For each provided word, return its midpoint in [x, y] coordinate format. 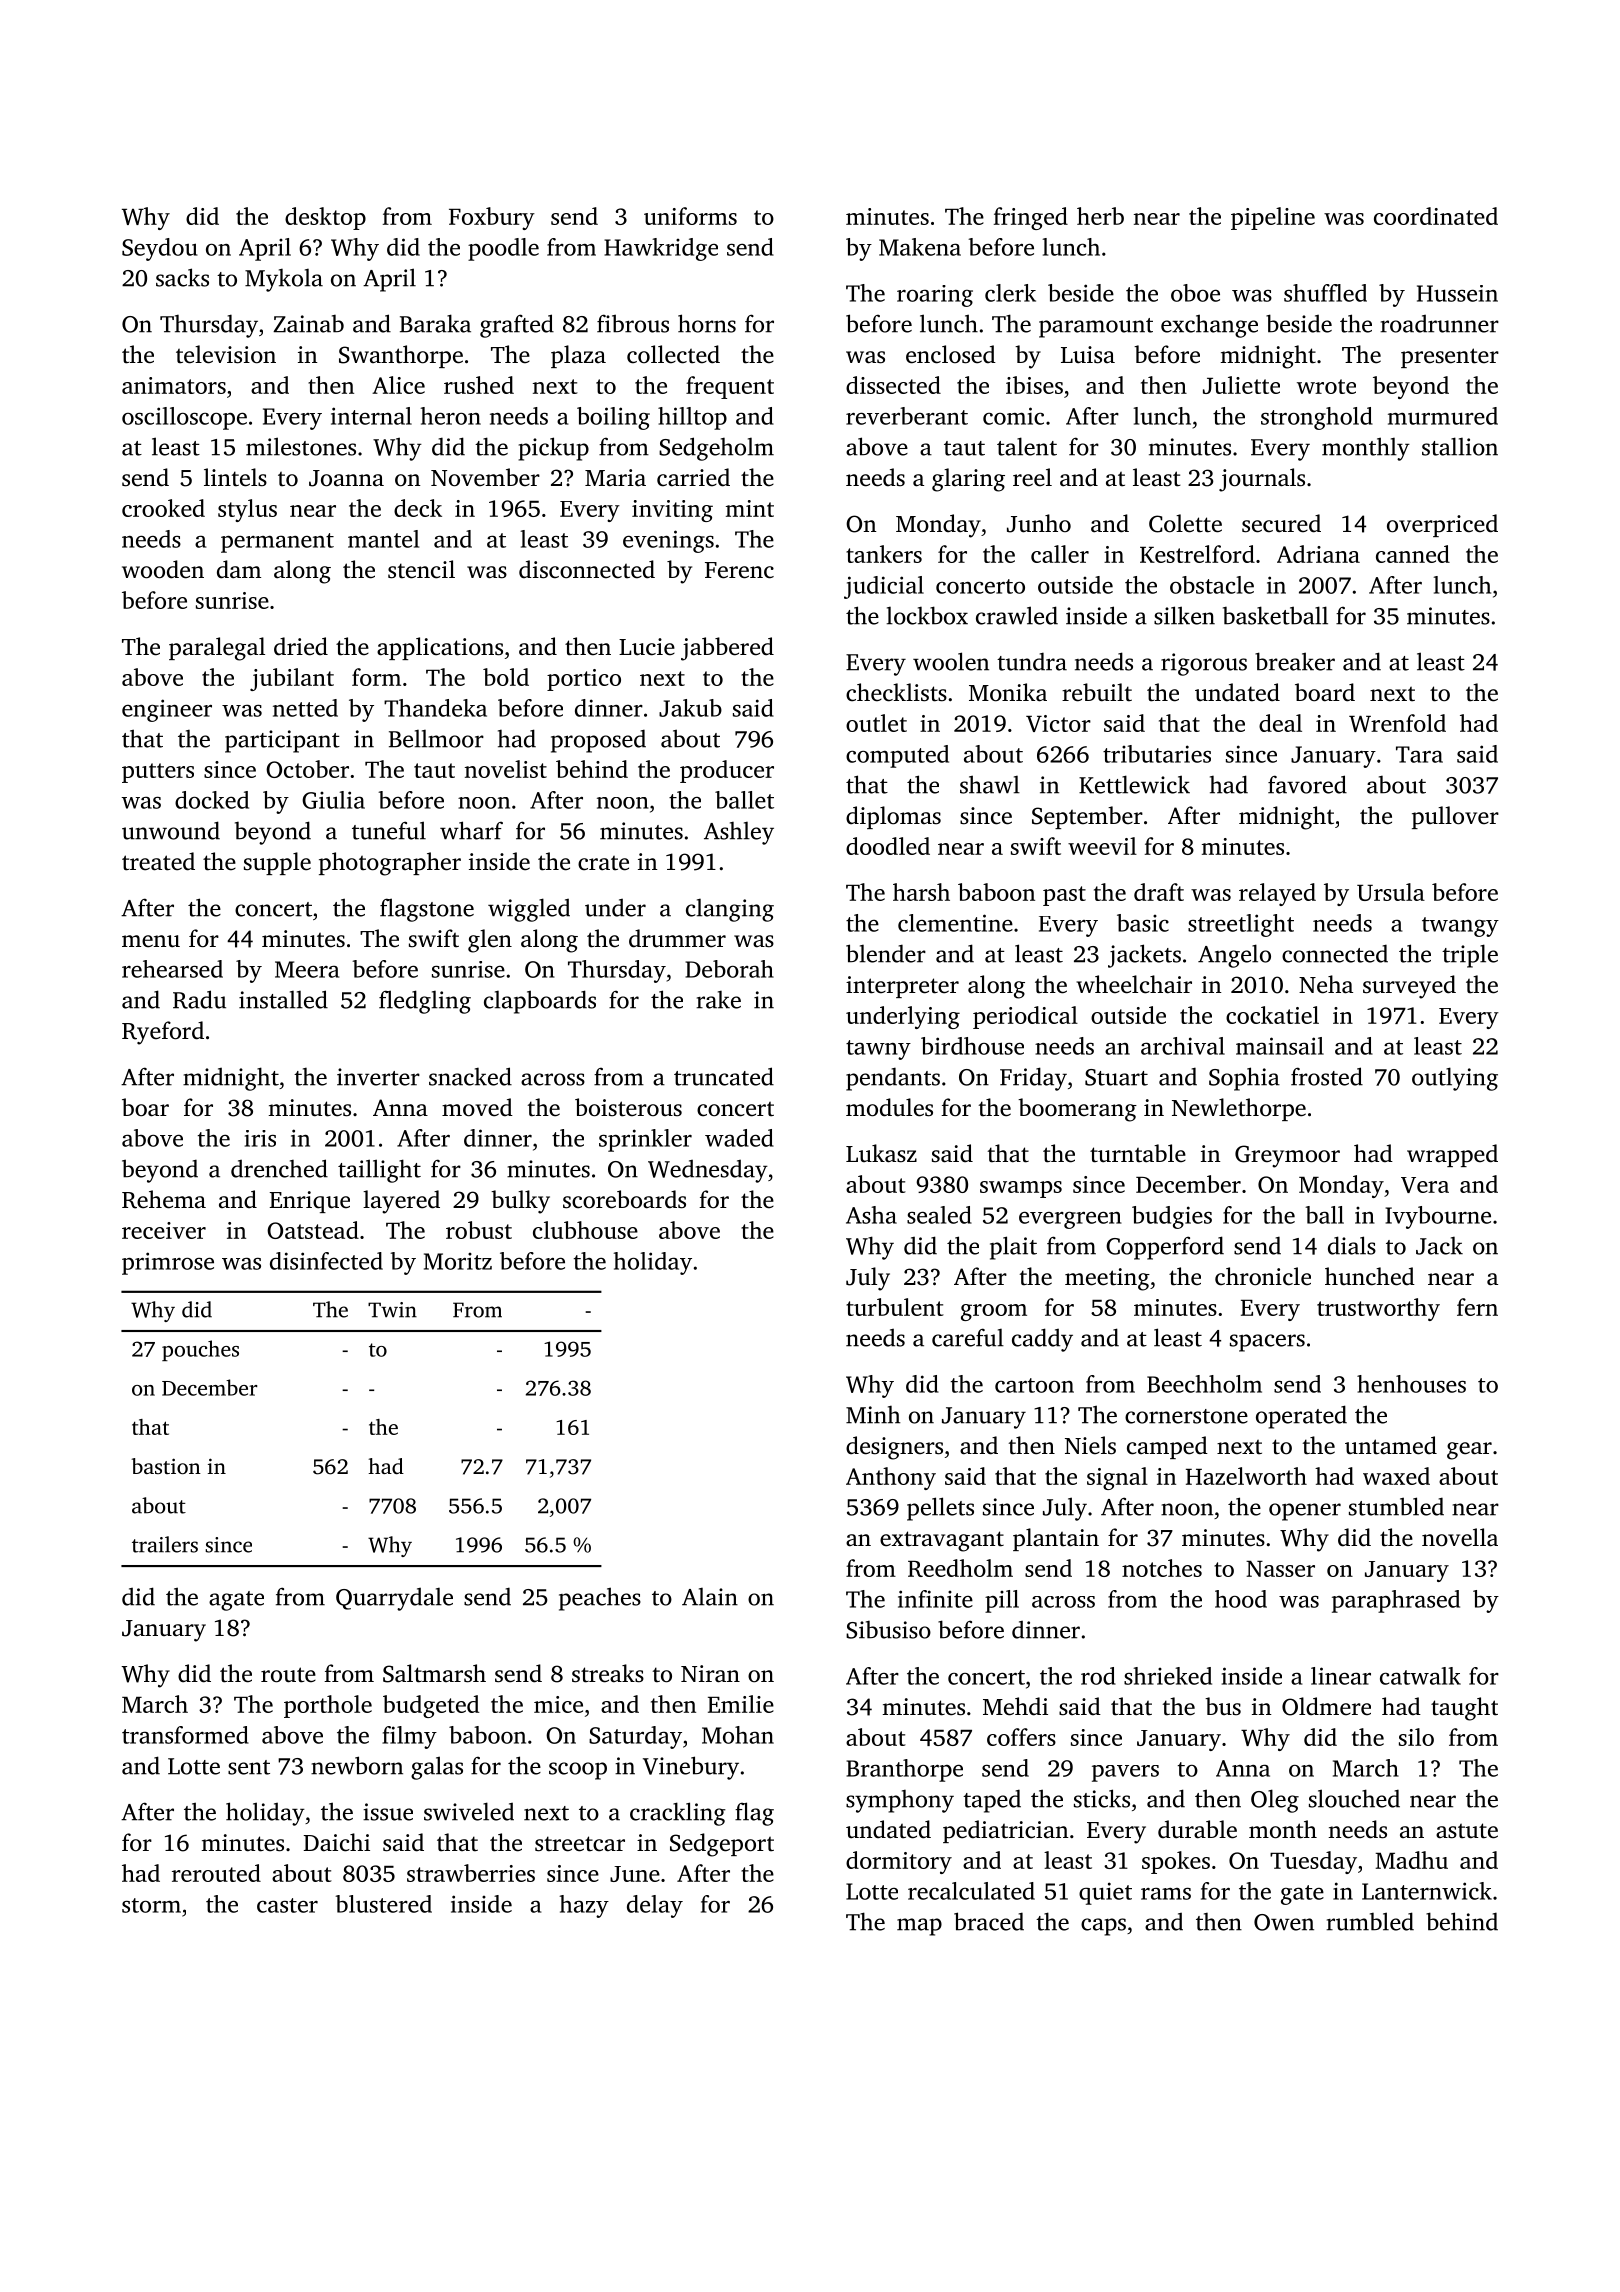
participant [282, 741]
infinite [935, 1599]
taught [1464, 1709]
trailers [165, 1544]
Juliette [1241, 385]
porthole [328, 1706]
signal [1117, 1478]
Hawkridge [661, 249]
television [226, 354]
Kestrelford [1197, 554]
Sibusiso [888, 1630]
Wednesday [708, 1171]
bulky [520, 1202]
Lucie [647, 647]
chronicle [1263, 1276]
